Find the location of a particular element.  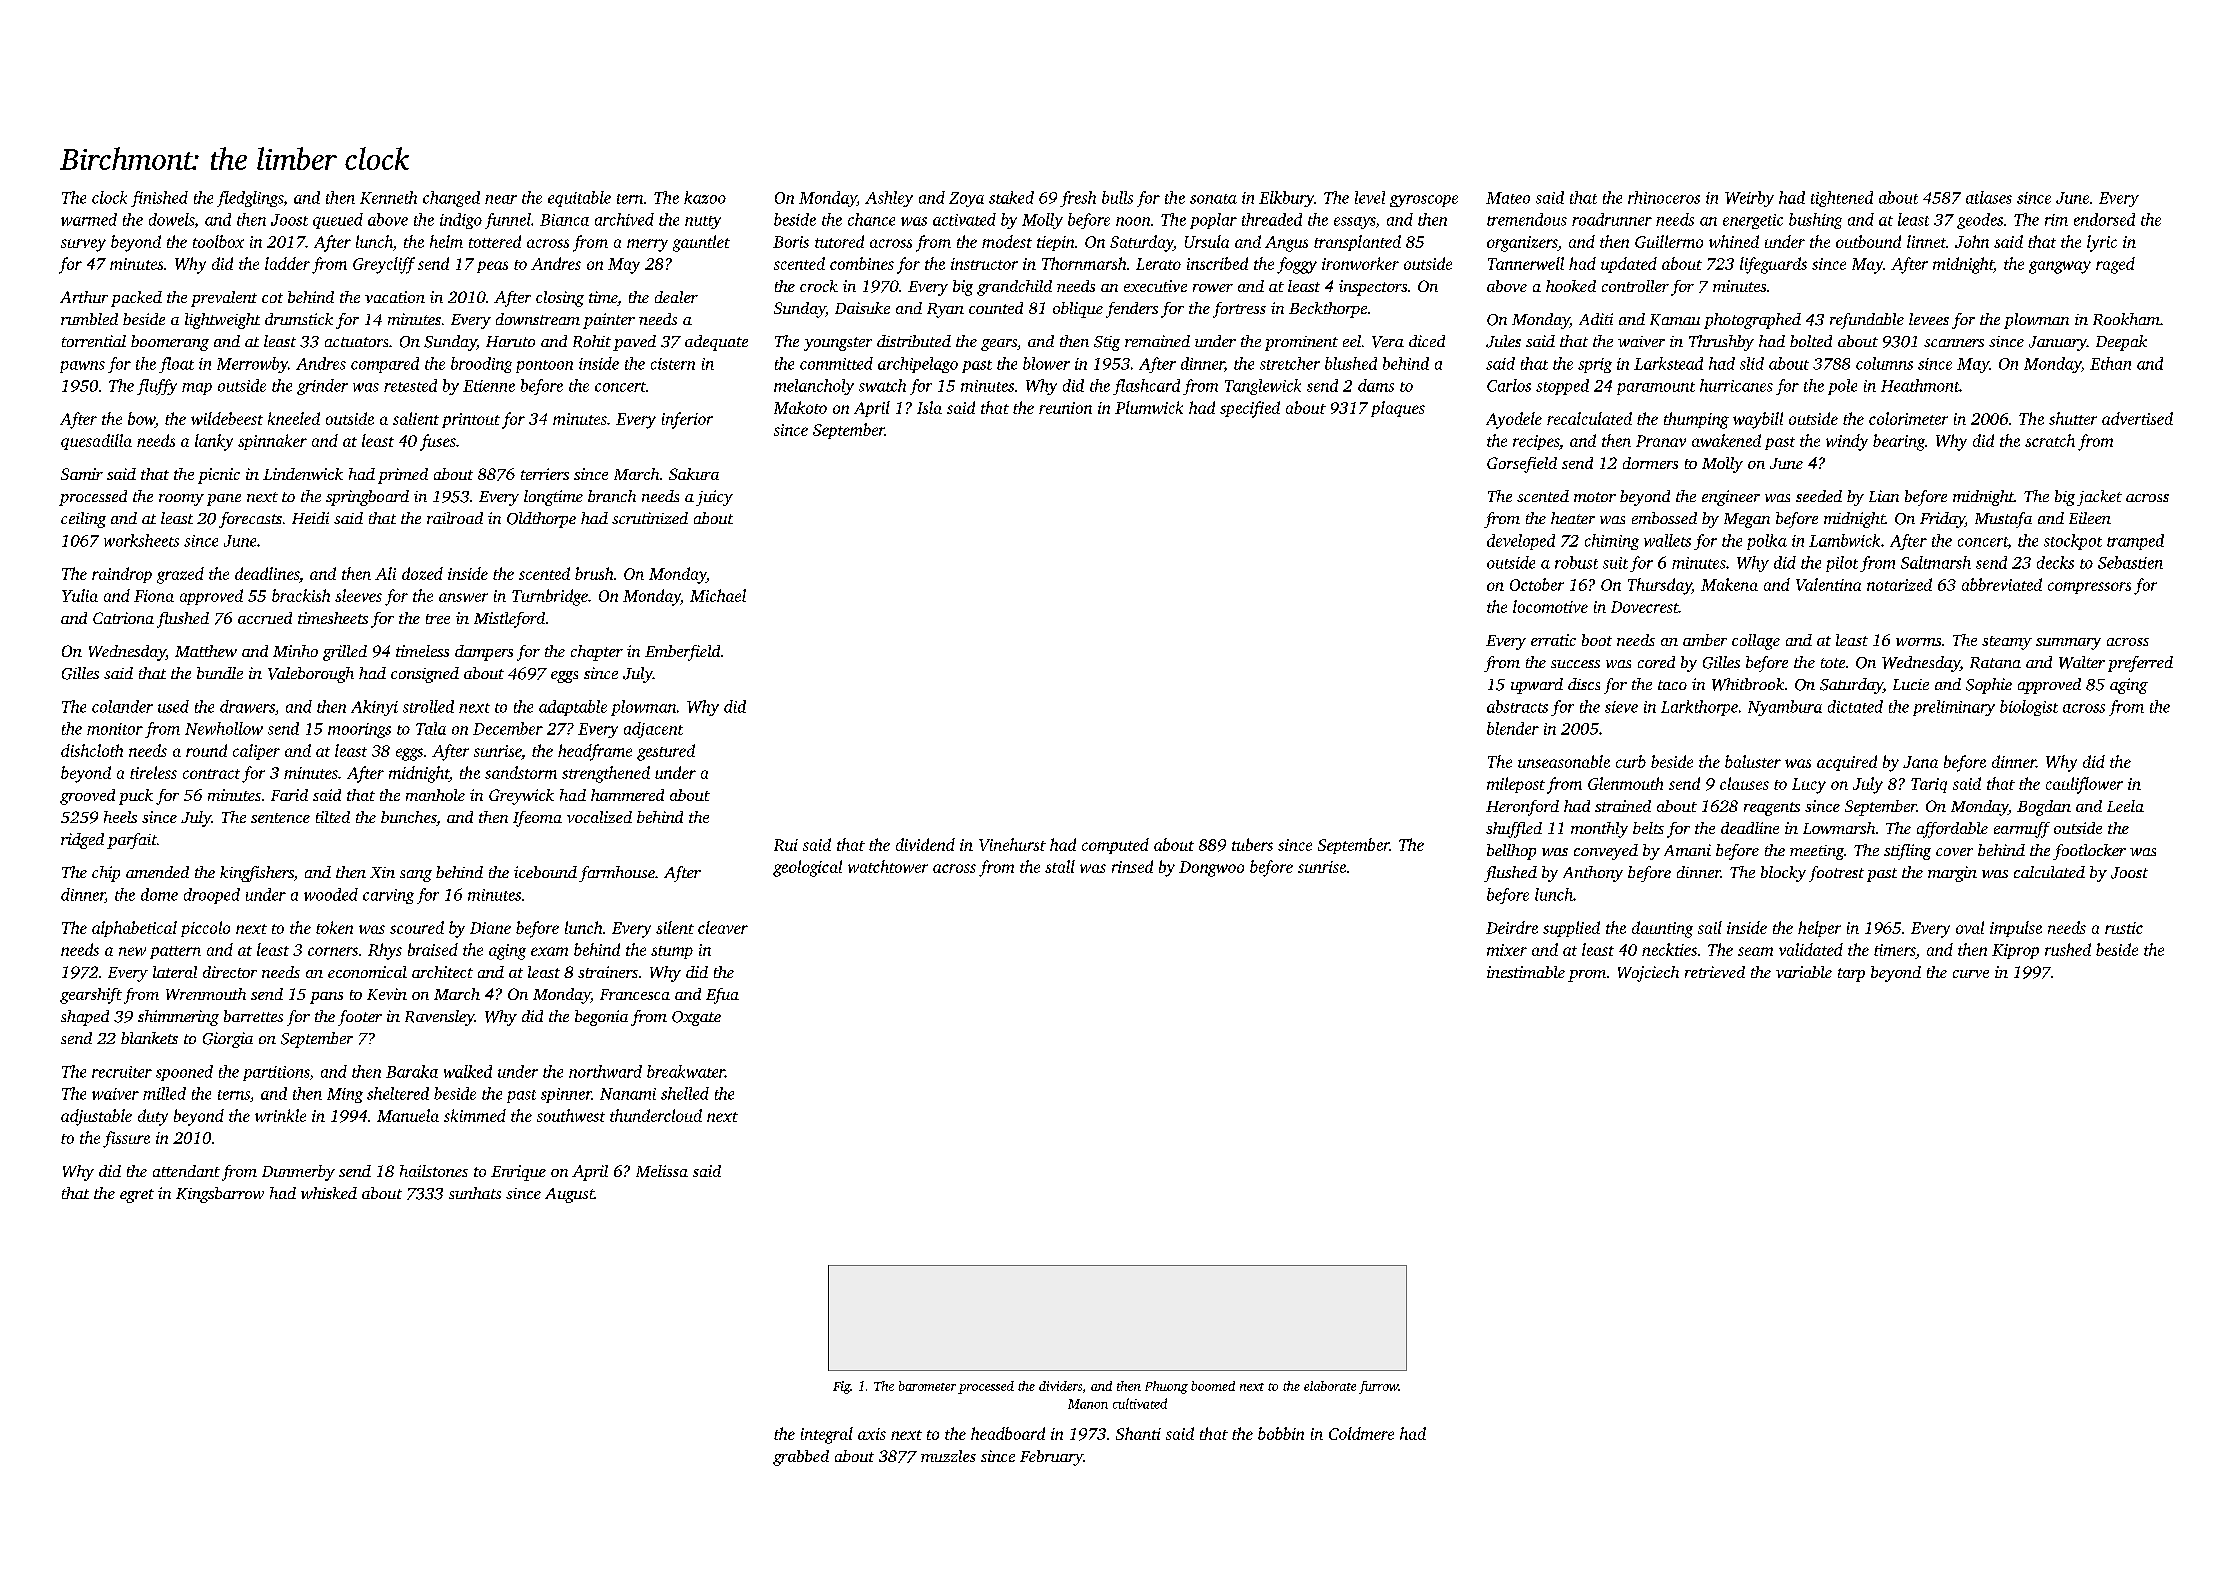

Vinehurst is located at coordinates (1012, 844).
